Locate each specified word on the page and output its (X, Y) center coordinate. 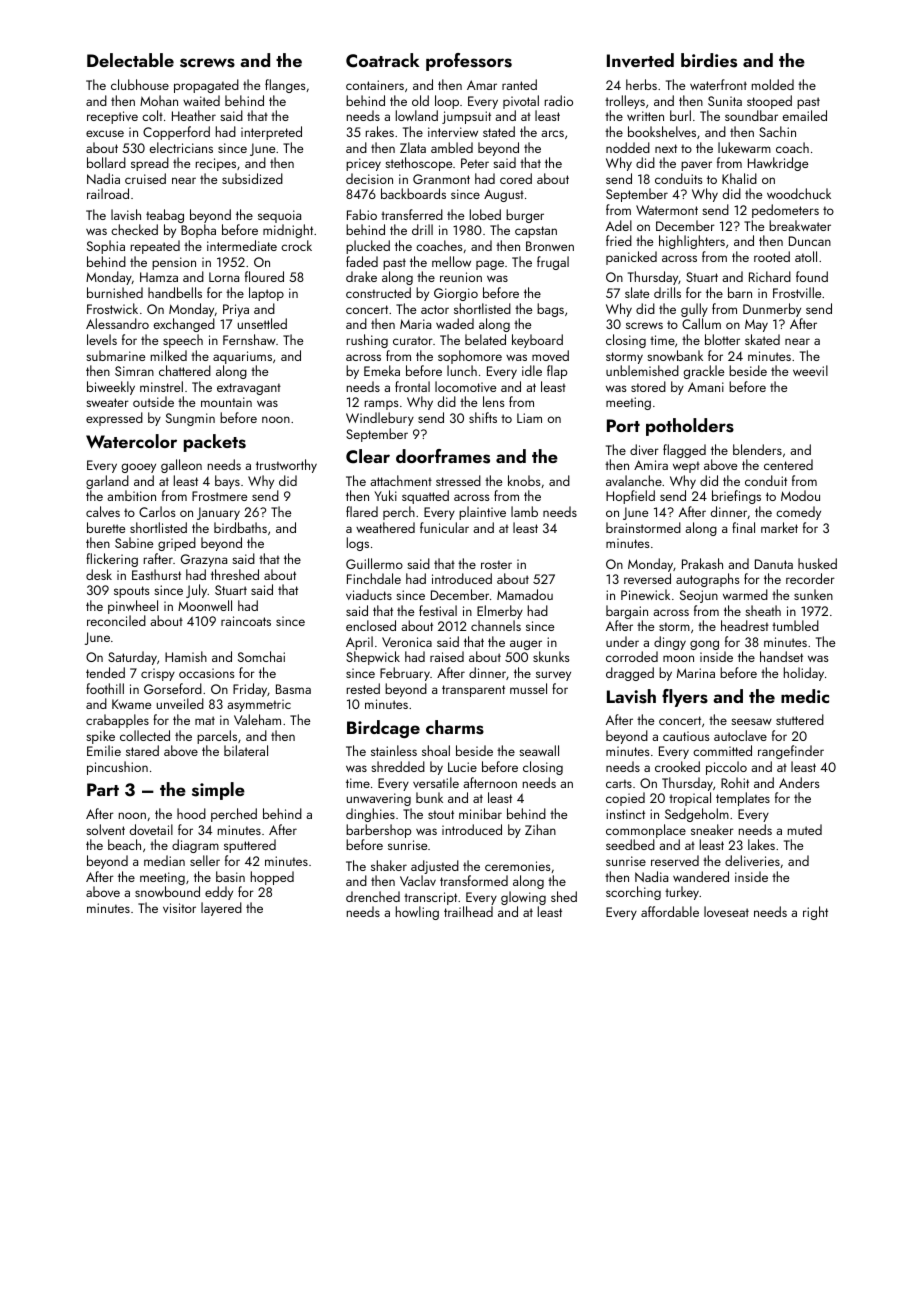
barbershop (378, 831)
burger (525, 216)
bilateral (246, 750)
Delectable (130, 60)
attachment (401, 480)
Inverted (640, 60)
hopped (272, 878)
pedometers (785, 211)
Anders (799, 782)
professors (469, 62)
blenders (757, 449)
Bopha (198, 231)
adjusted (435, 867)
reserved (675, 860)
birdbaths (240, 527)
